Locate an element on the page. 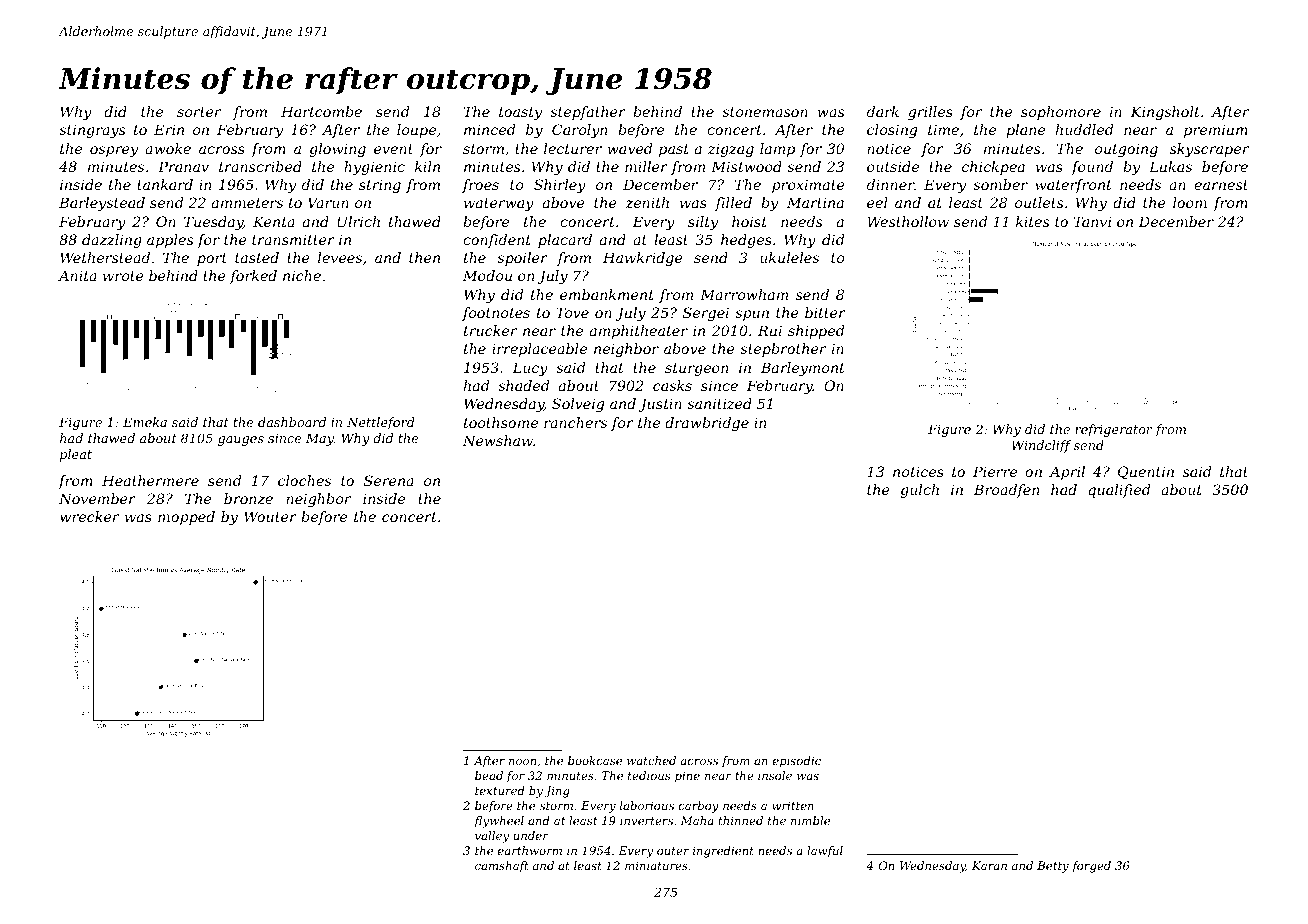  bitter is located at coordinates (825, 312).
